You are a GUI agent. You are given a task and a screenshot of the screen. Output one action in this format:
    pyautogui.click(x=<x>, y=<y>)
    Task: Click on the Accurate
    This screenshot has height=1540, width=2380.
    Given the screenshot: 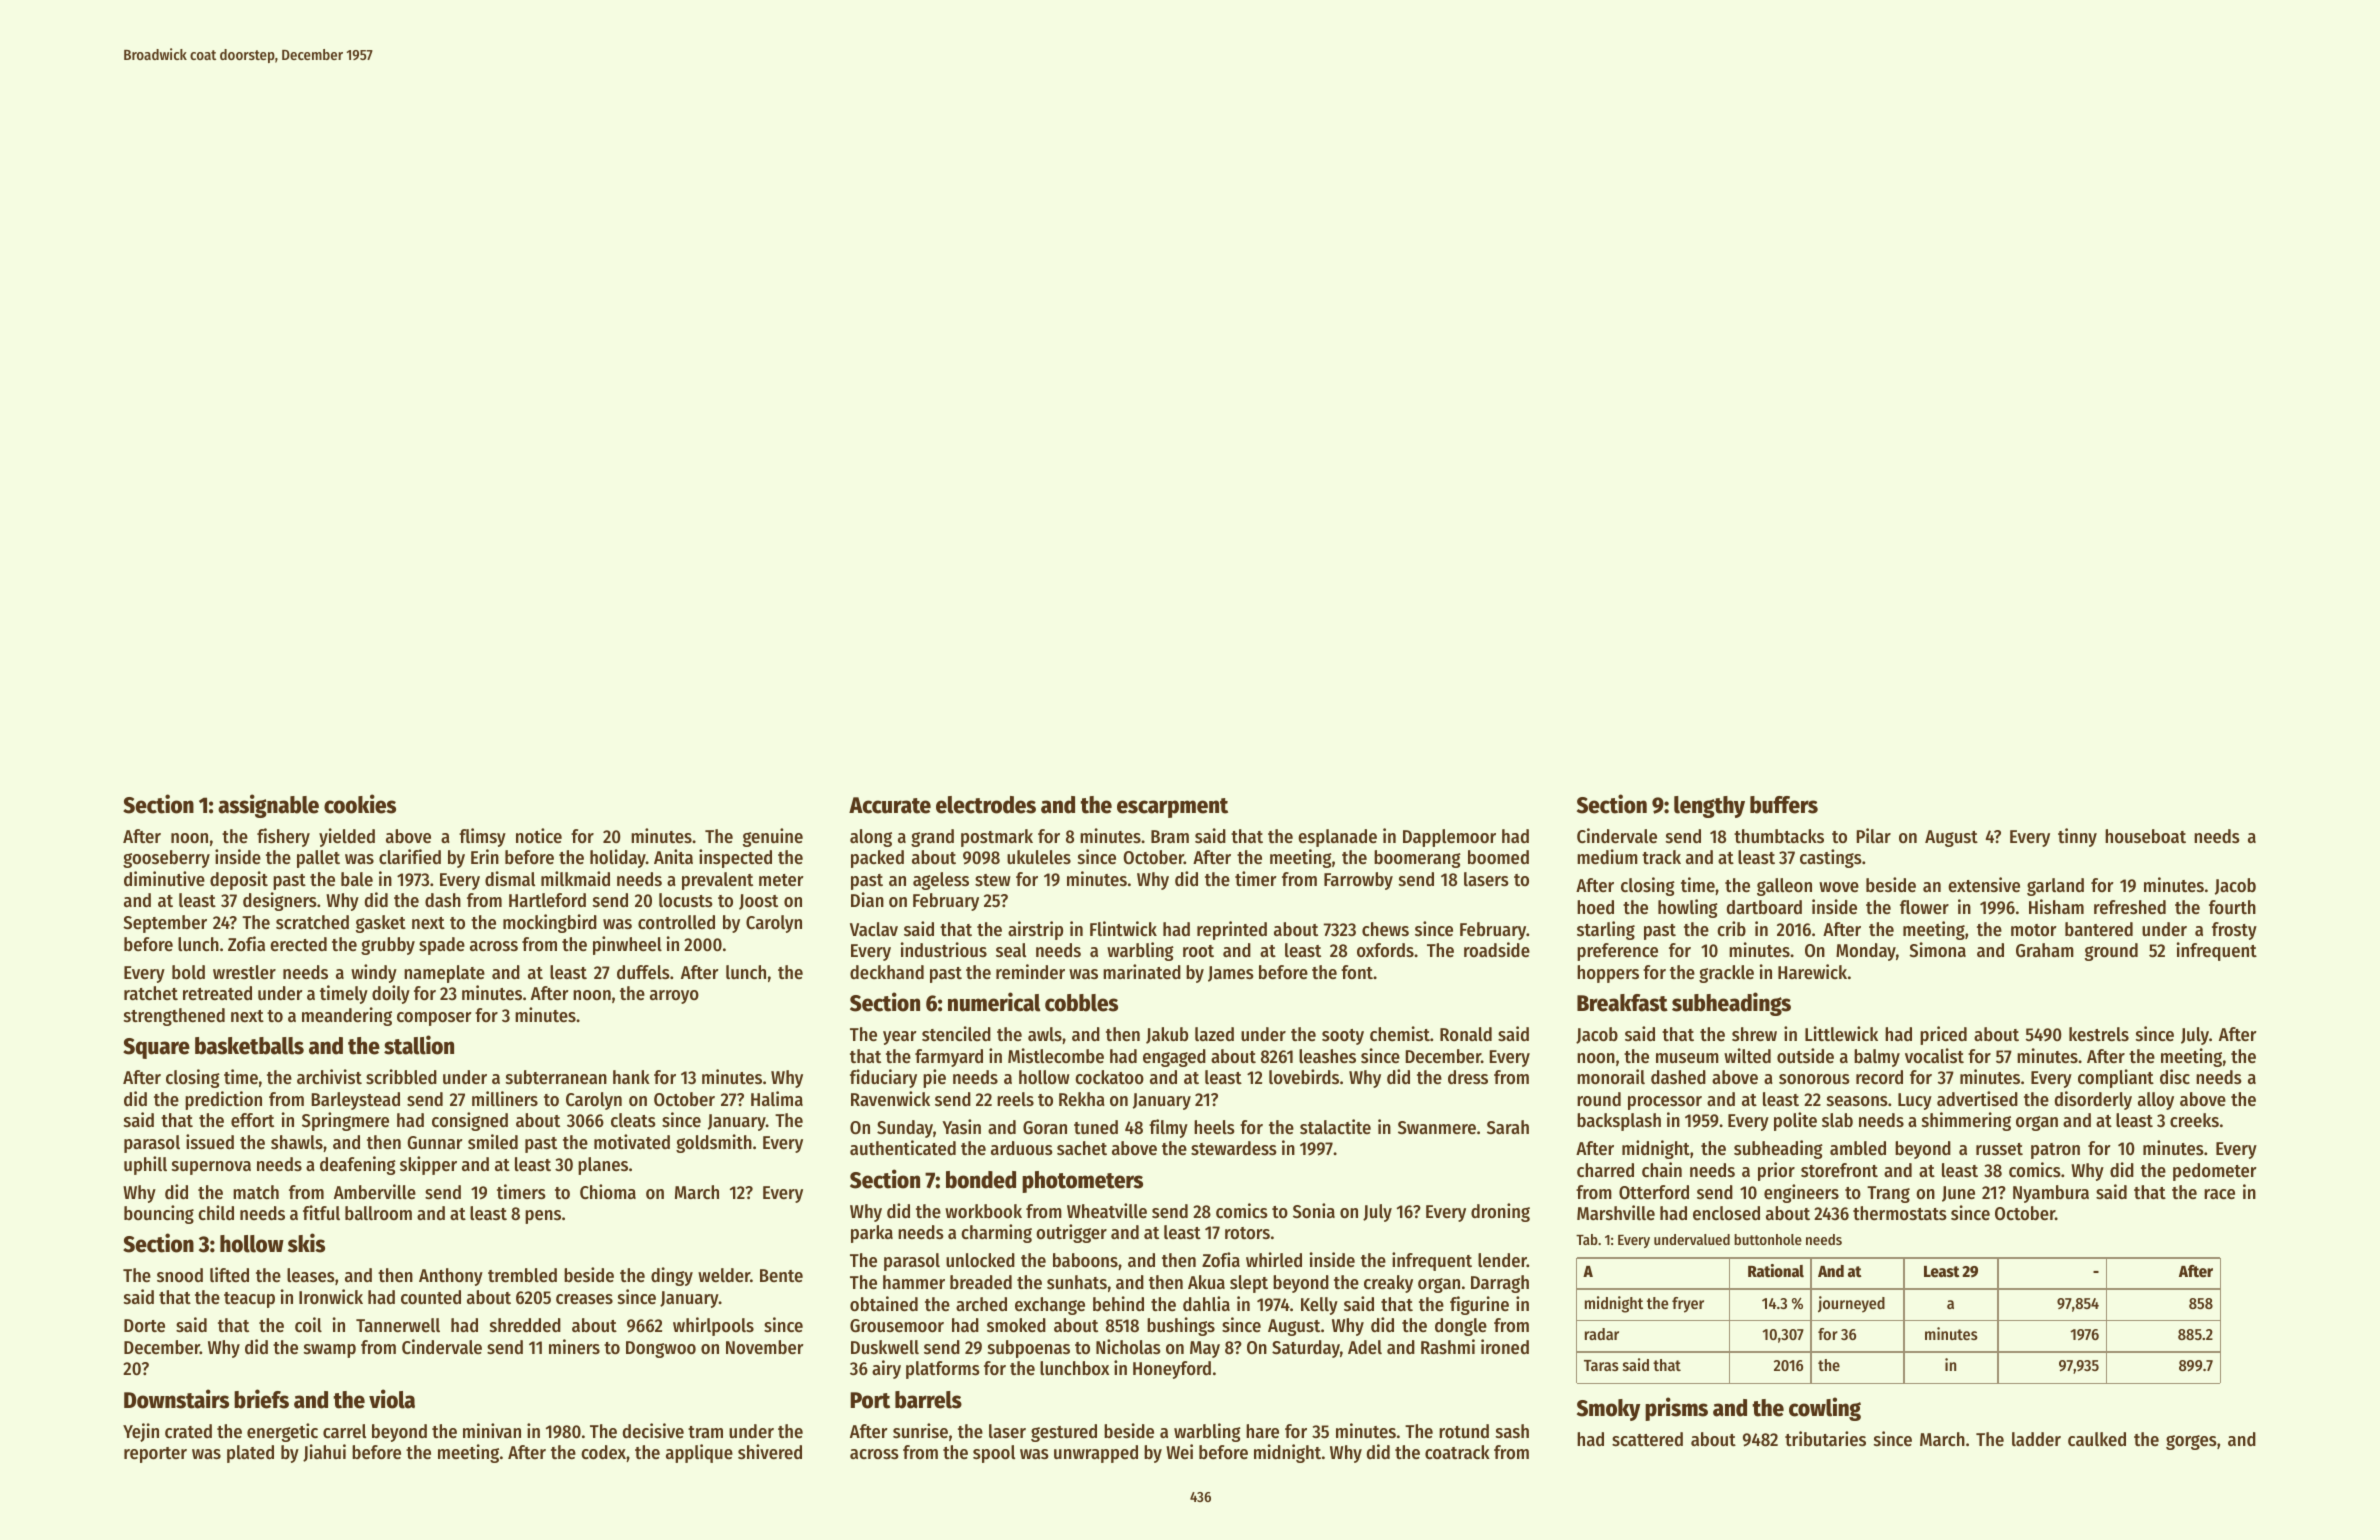 What is the action you would take?
    pyautogui.click(x=890, y=805)
